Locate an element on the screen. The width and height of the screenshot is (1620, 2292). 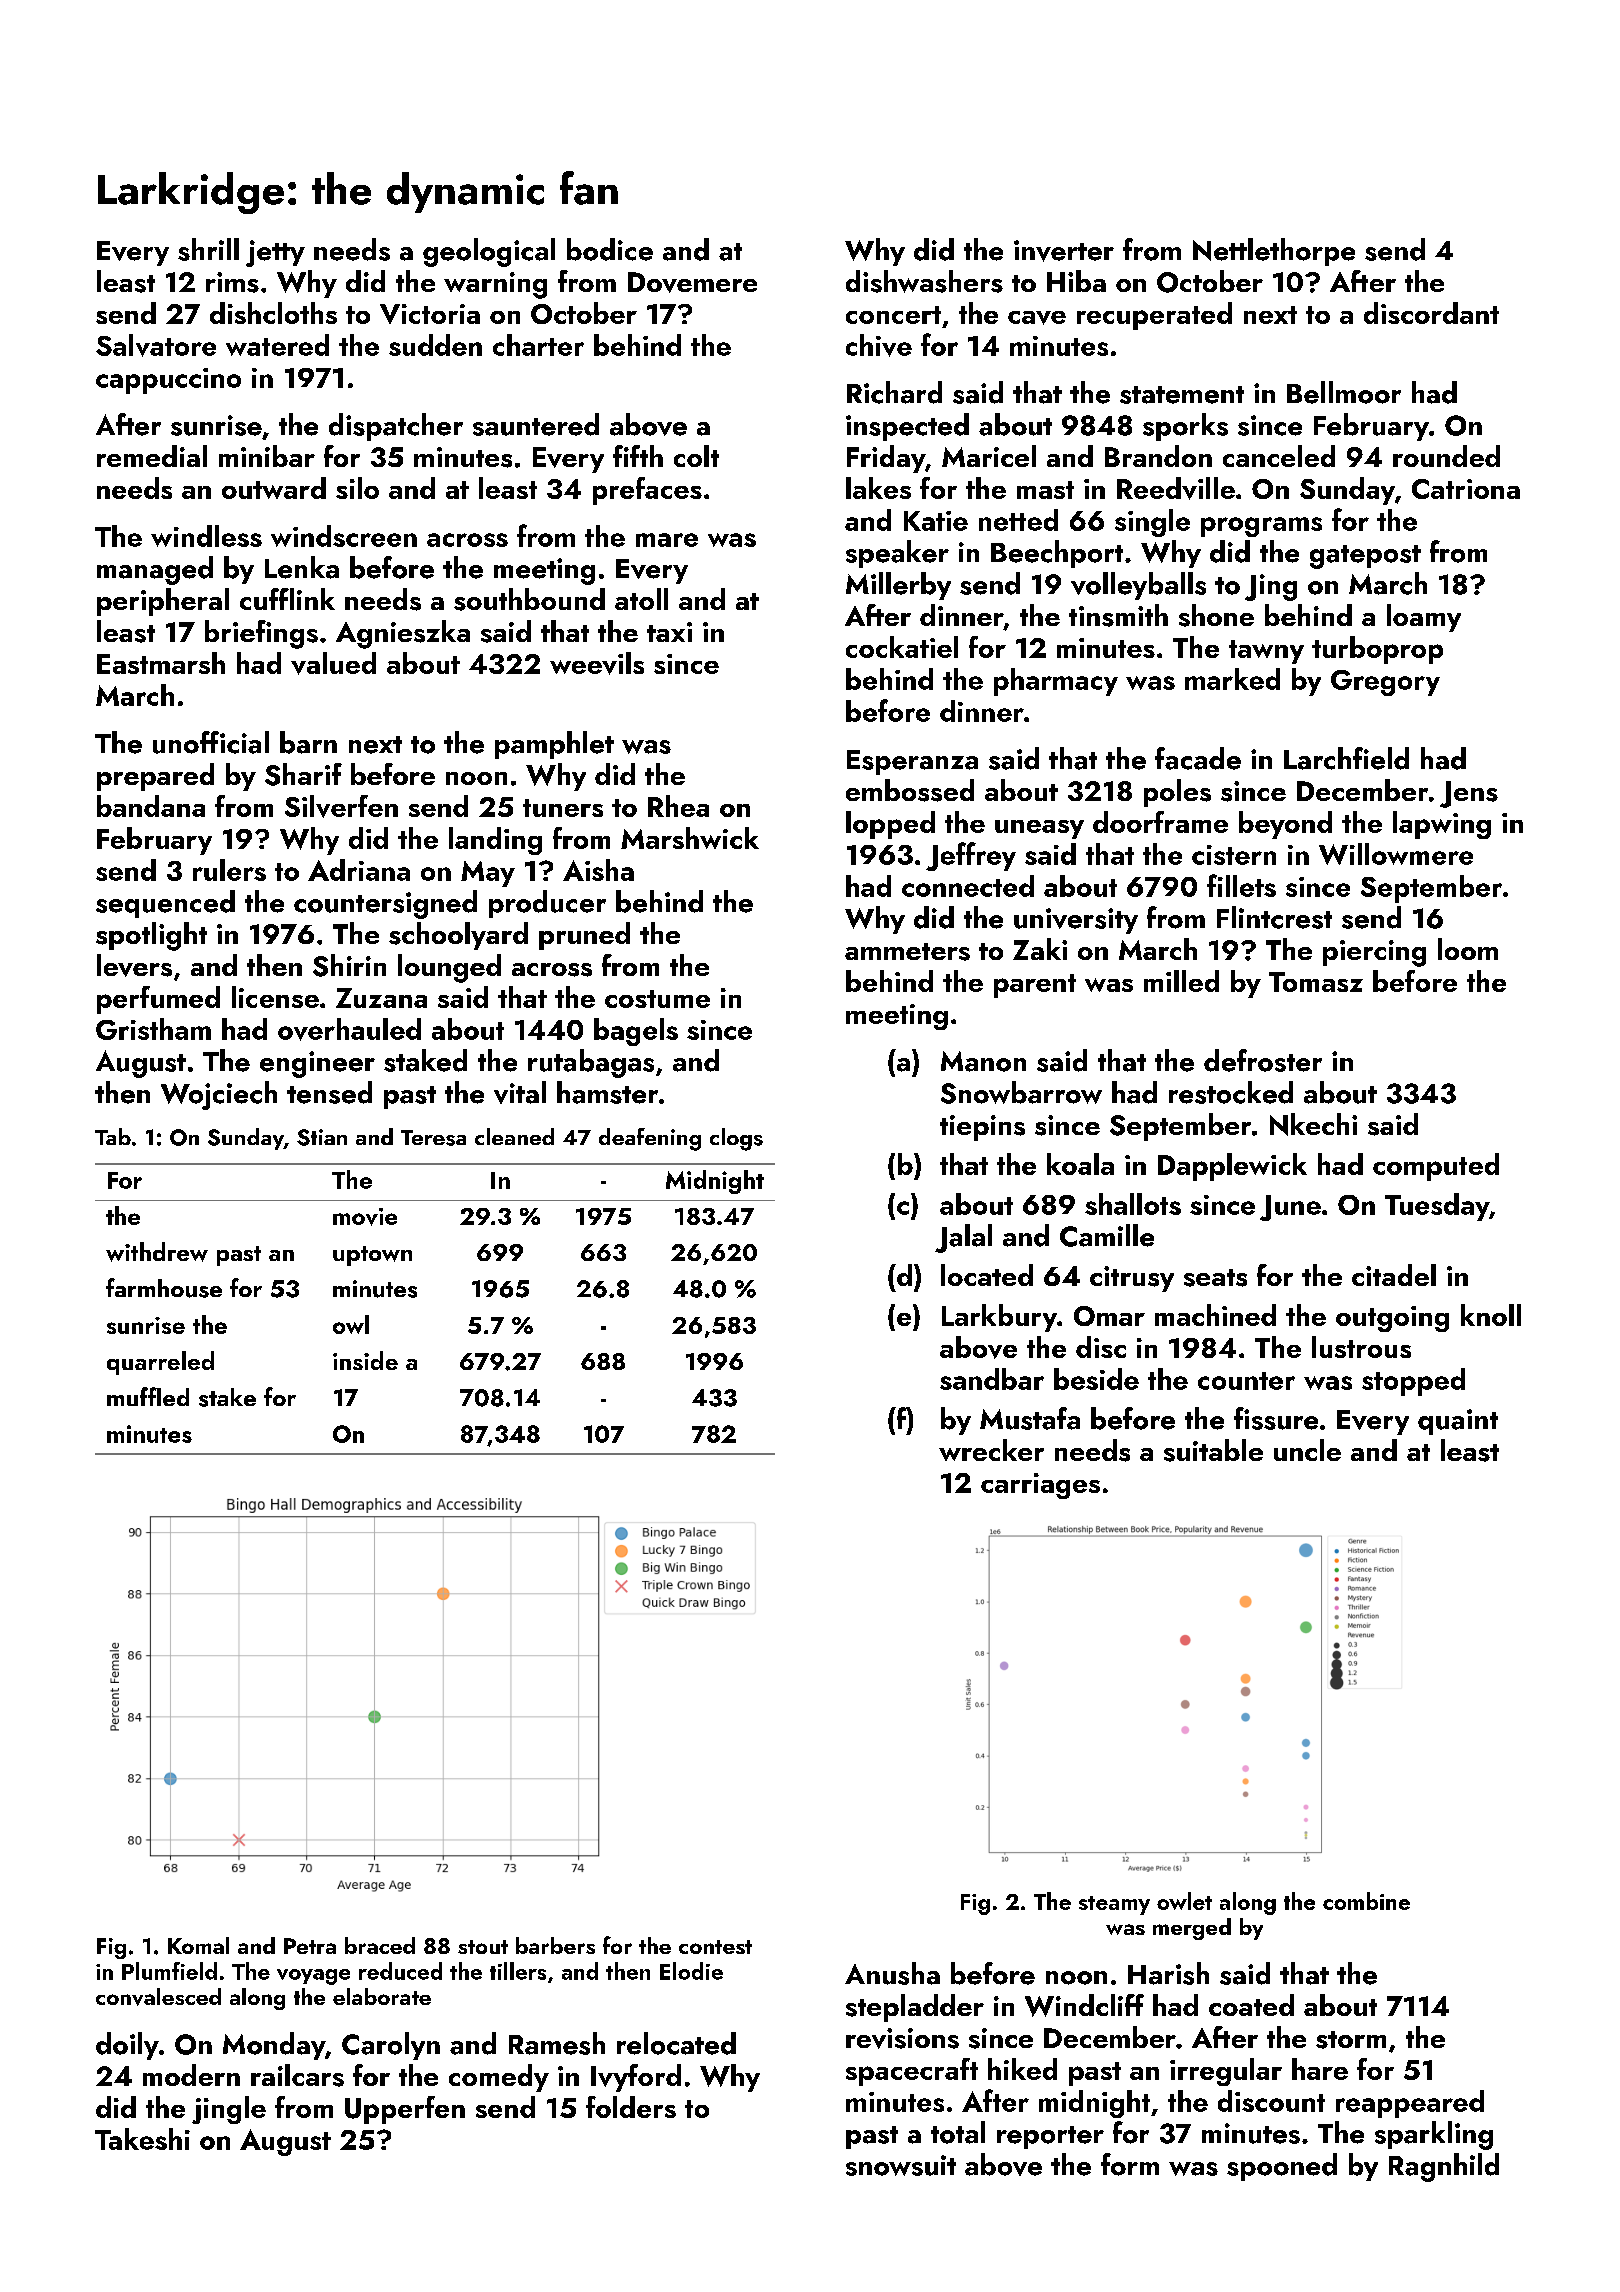
inside is located at coordinates (365, 1360).
